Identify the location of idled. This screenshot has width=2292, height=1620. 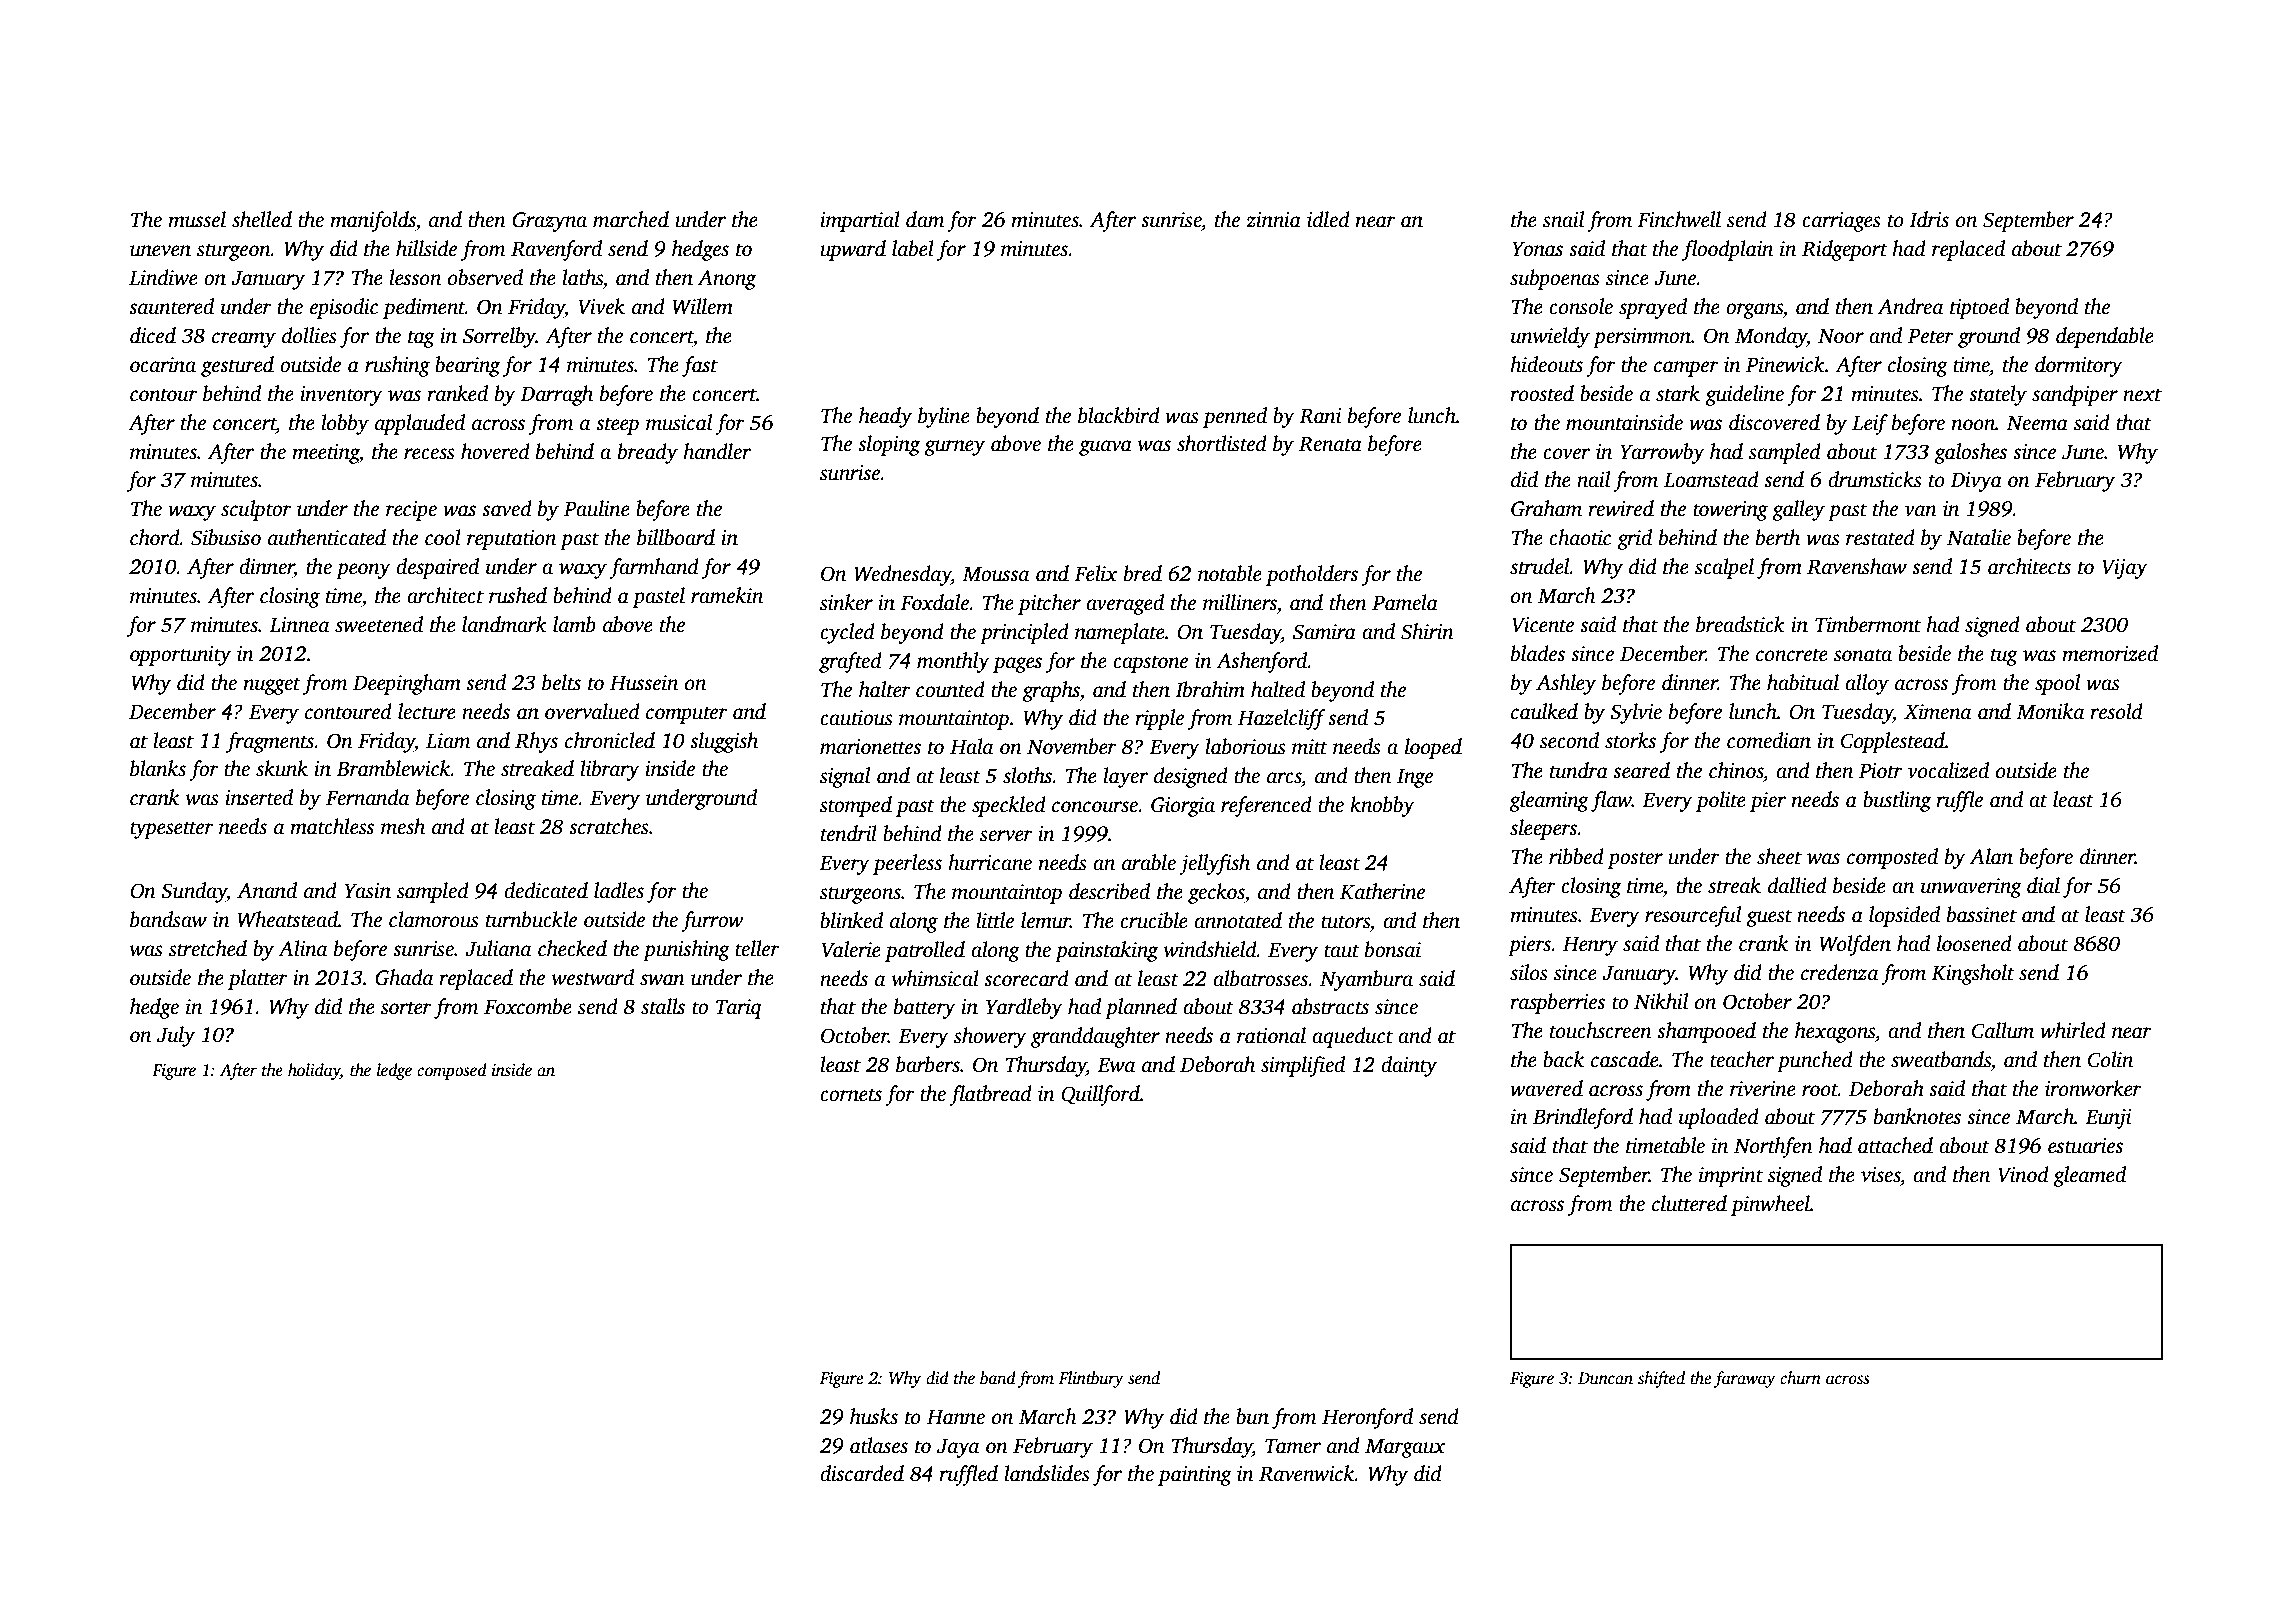
(1328, 219).
